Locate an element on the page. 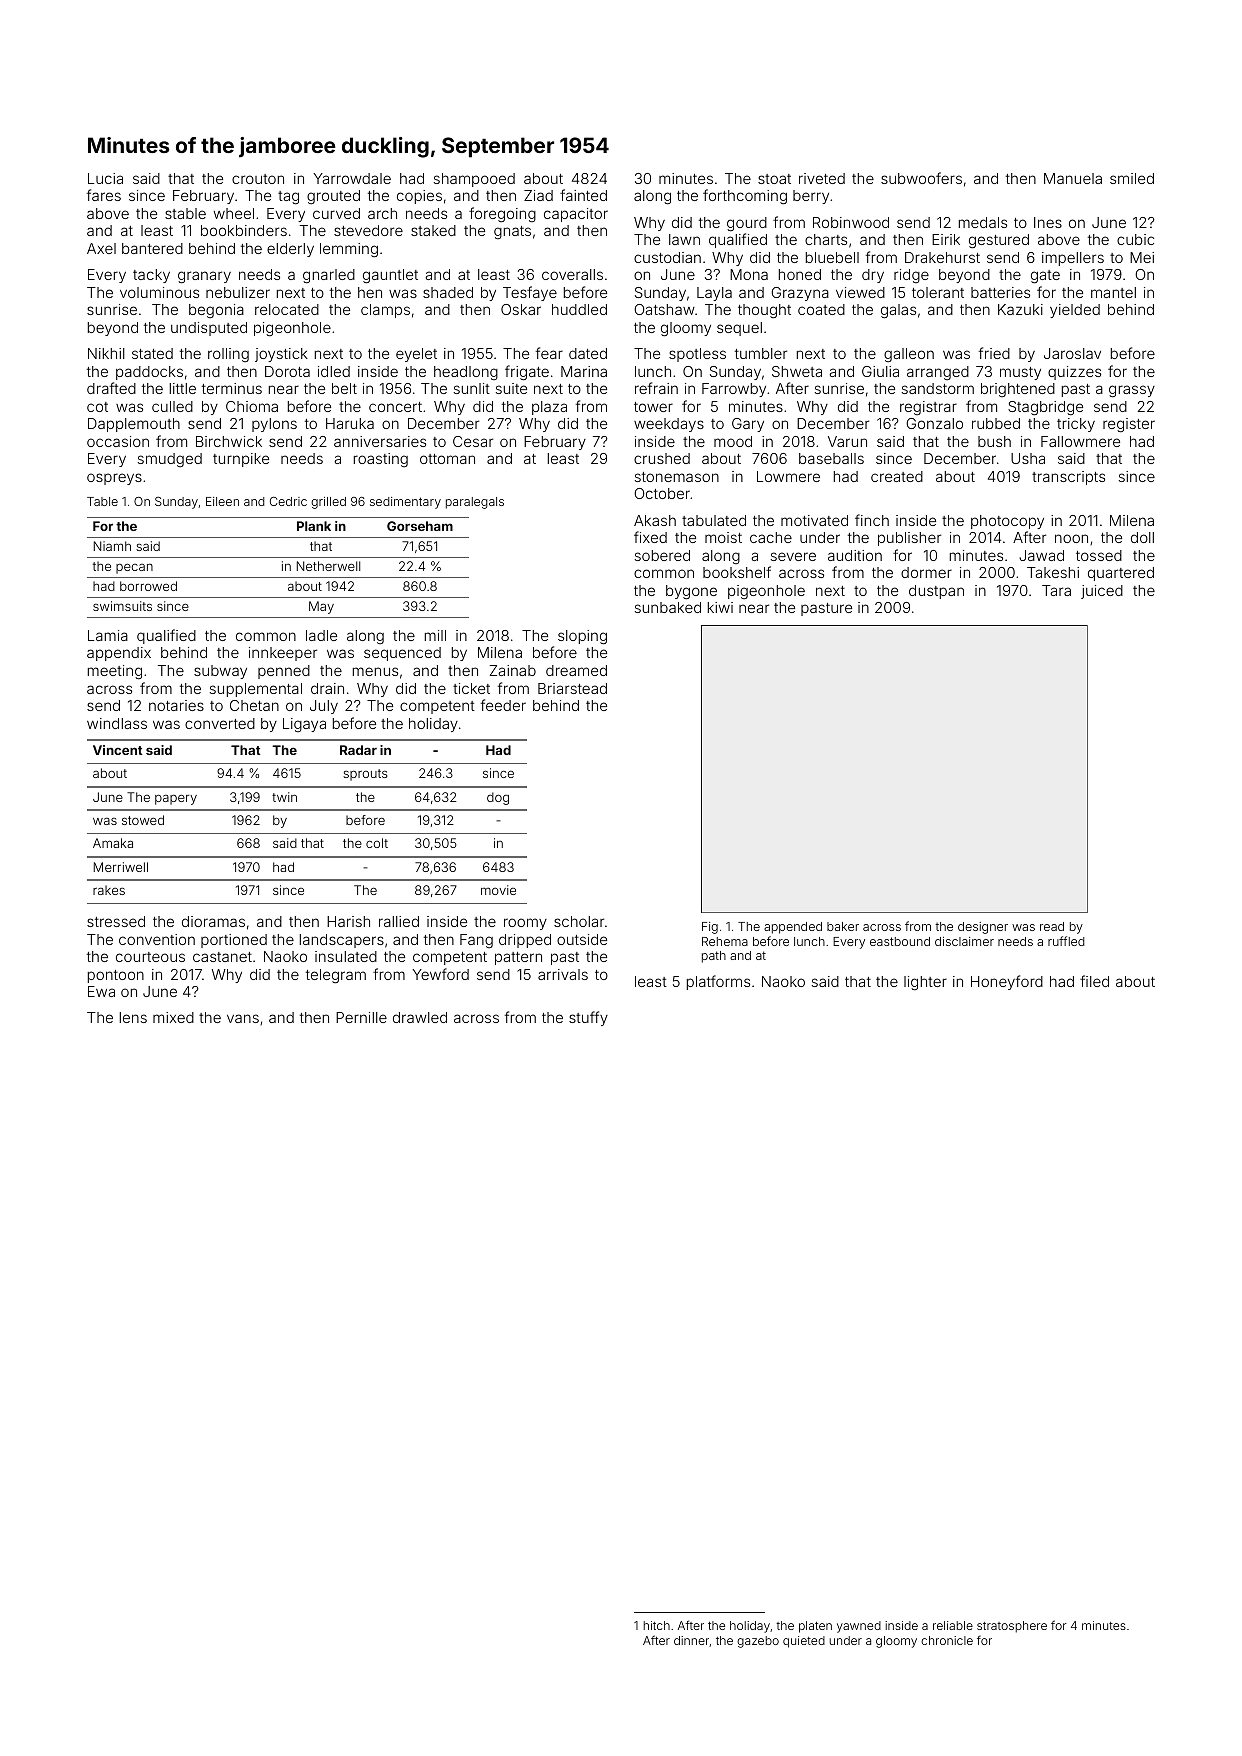 The width and height of the page is (1242, 1756). dog is located at coordinates (498, 798).
